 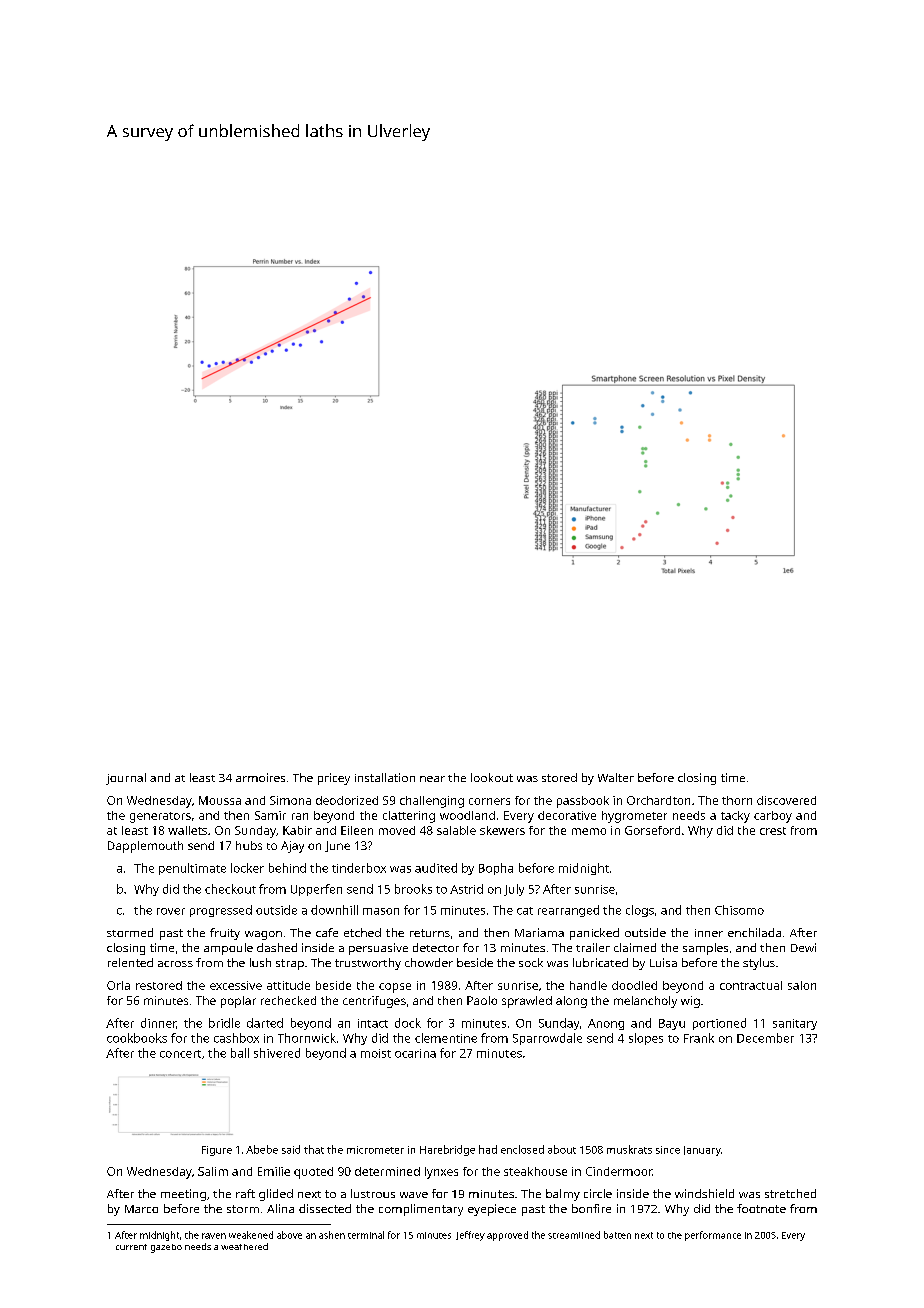 I want to click on hygrometer, so click(x=634, y=817).
